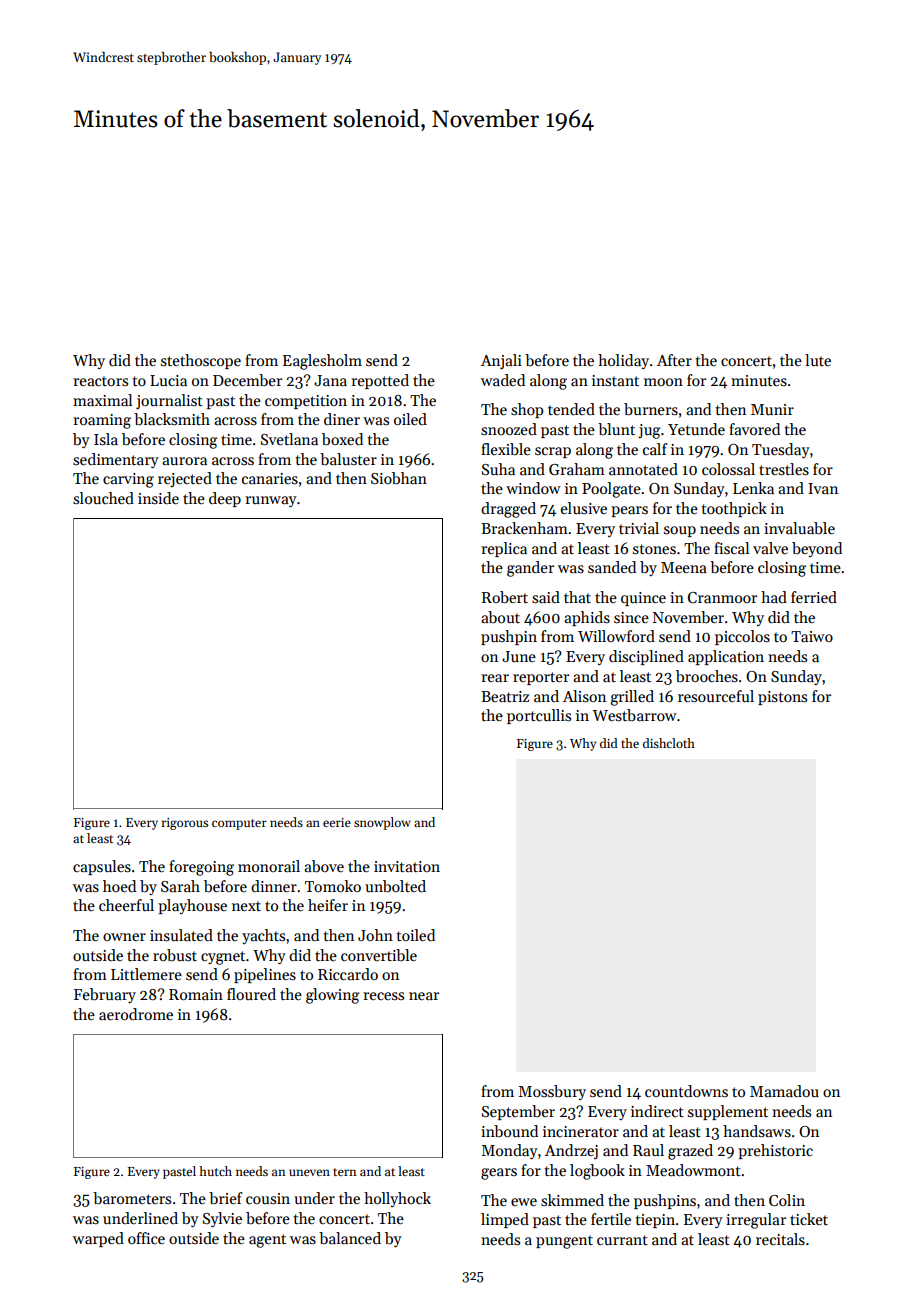  I want to click on holiday, so click(623, 361).
